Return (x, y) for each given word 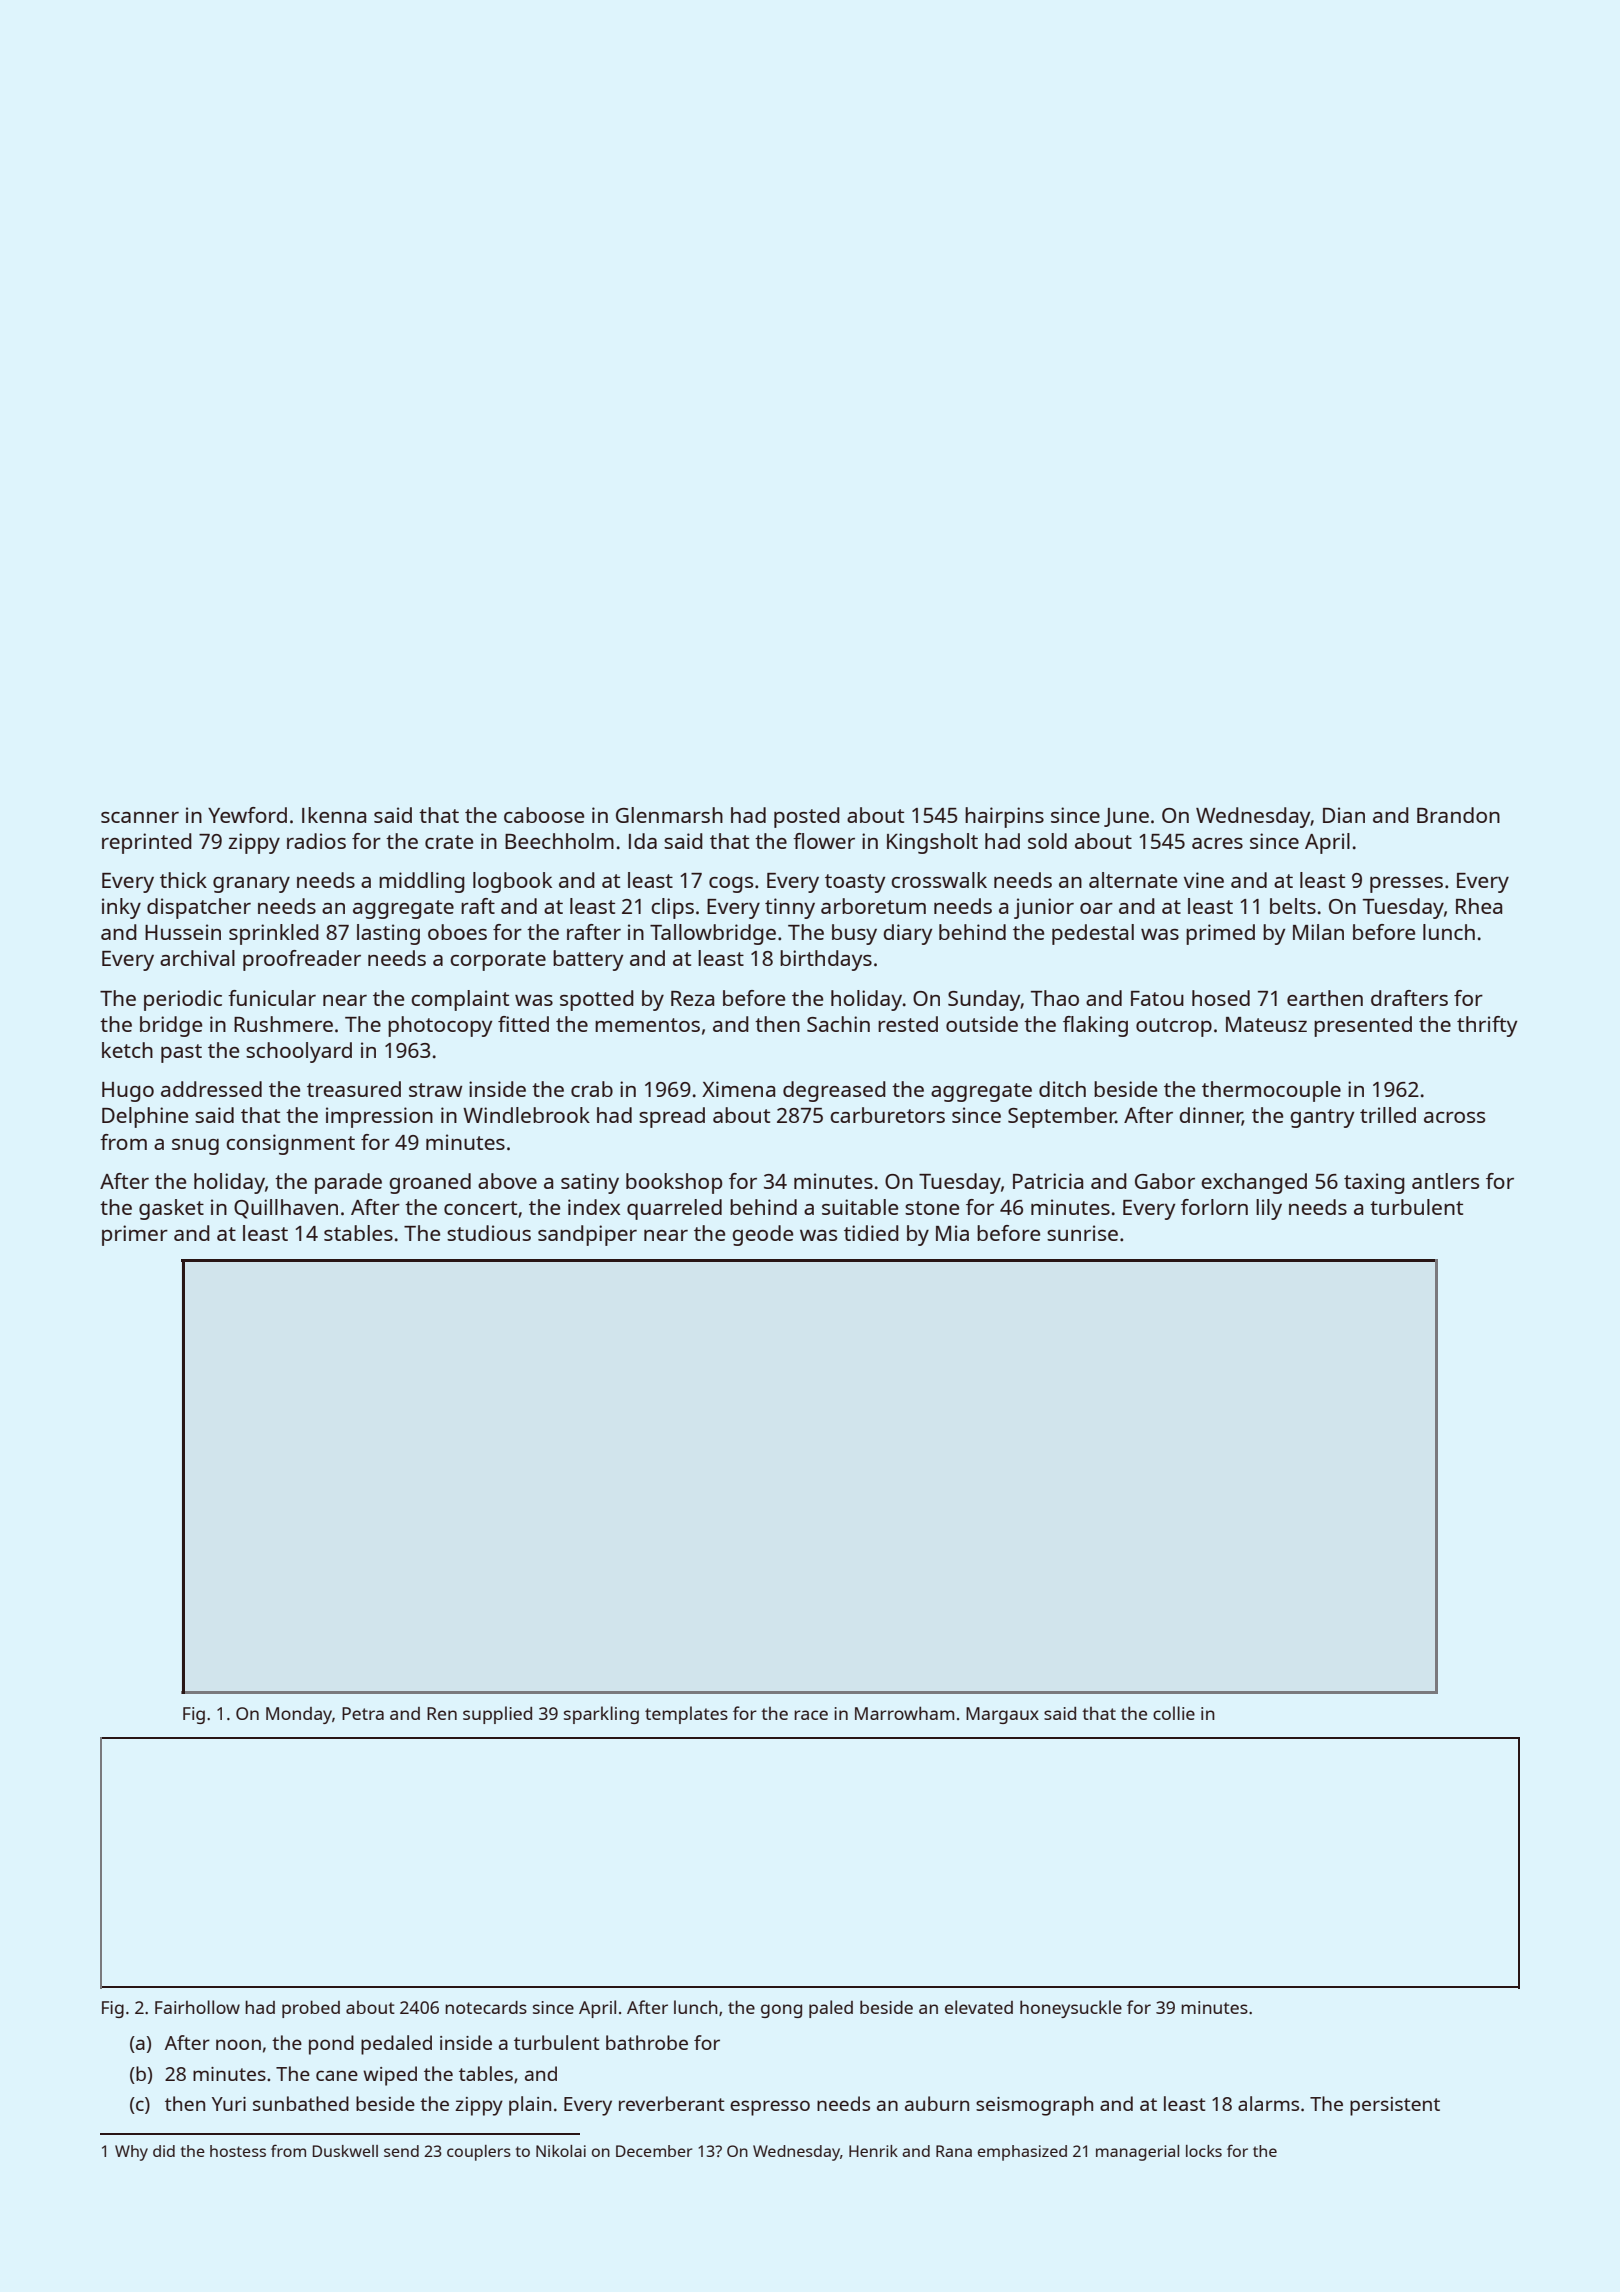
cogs (731, 885)
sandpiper (587, 1235)
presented (1363, 1026)
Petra (363, 1713)
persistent (1395, 2106)
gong (781, 2011)
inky (121, 908)
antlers (1445, 1181)
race (811, 1715)
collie (1174, 1713)
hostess (238, 2151)
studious (489, 1233)
